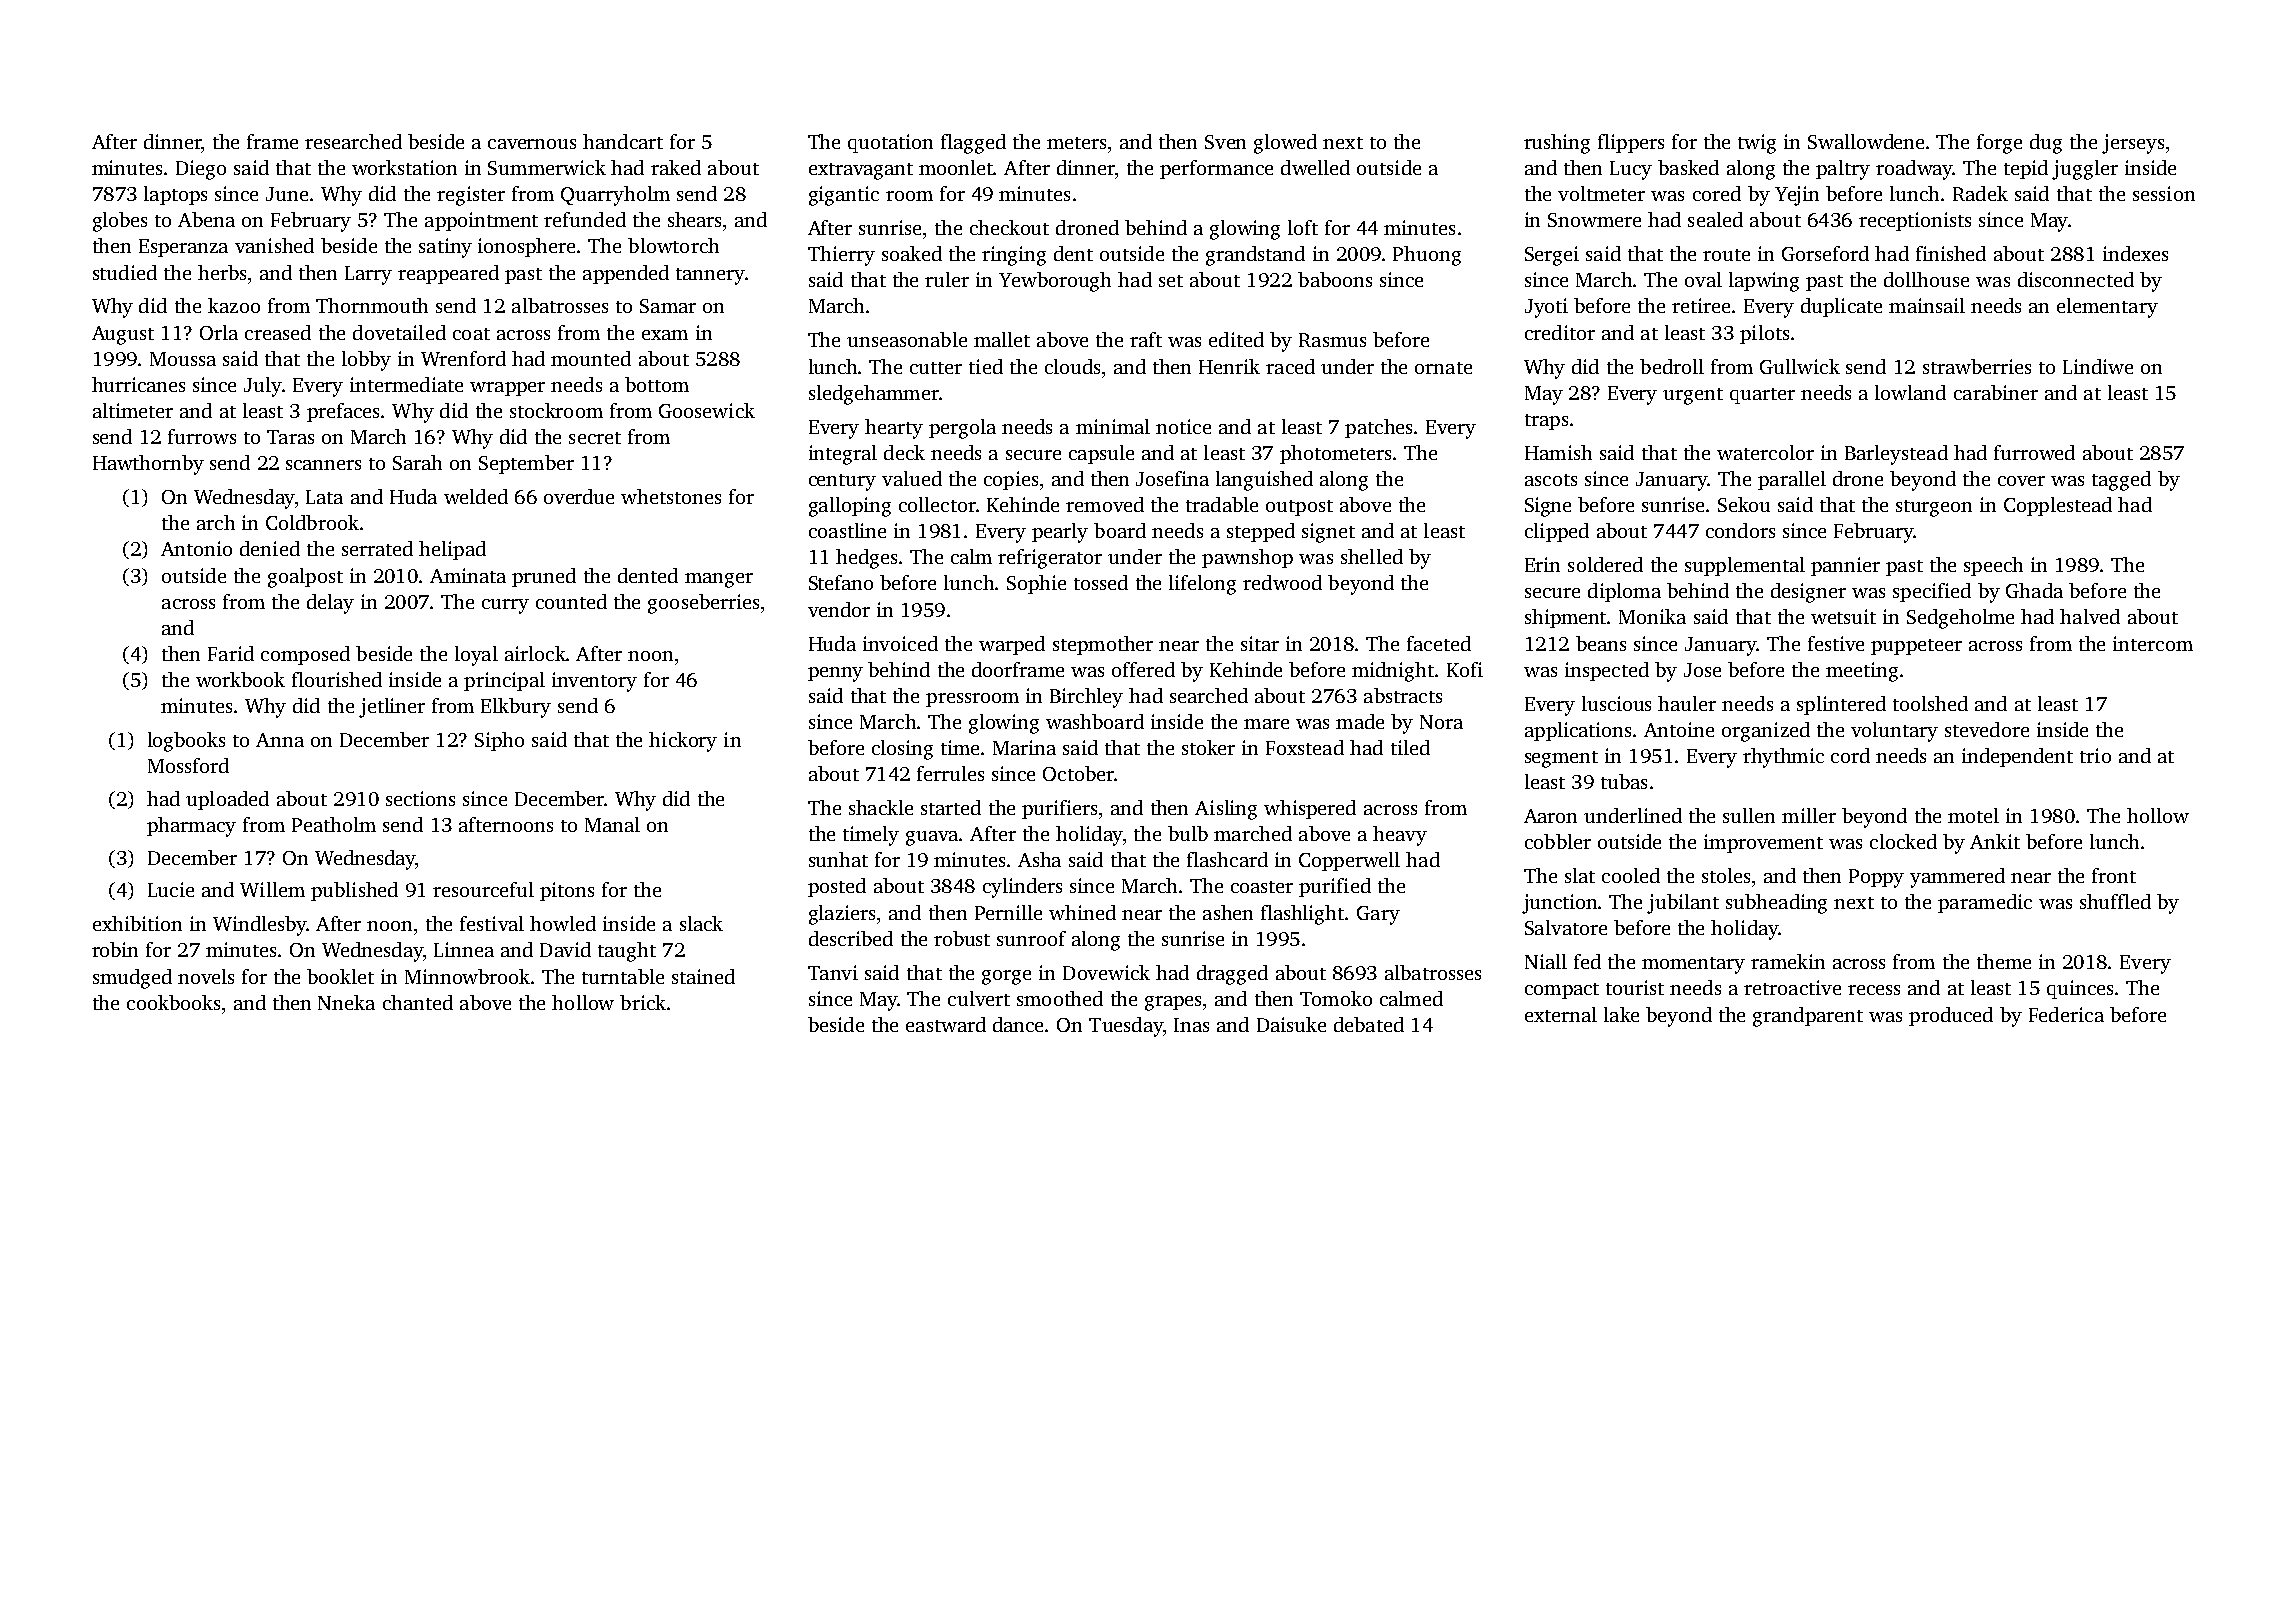  I want to click on hurricanes, so click(138, 384).
